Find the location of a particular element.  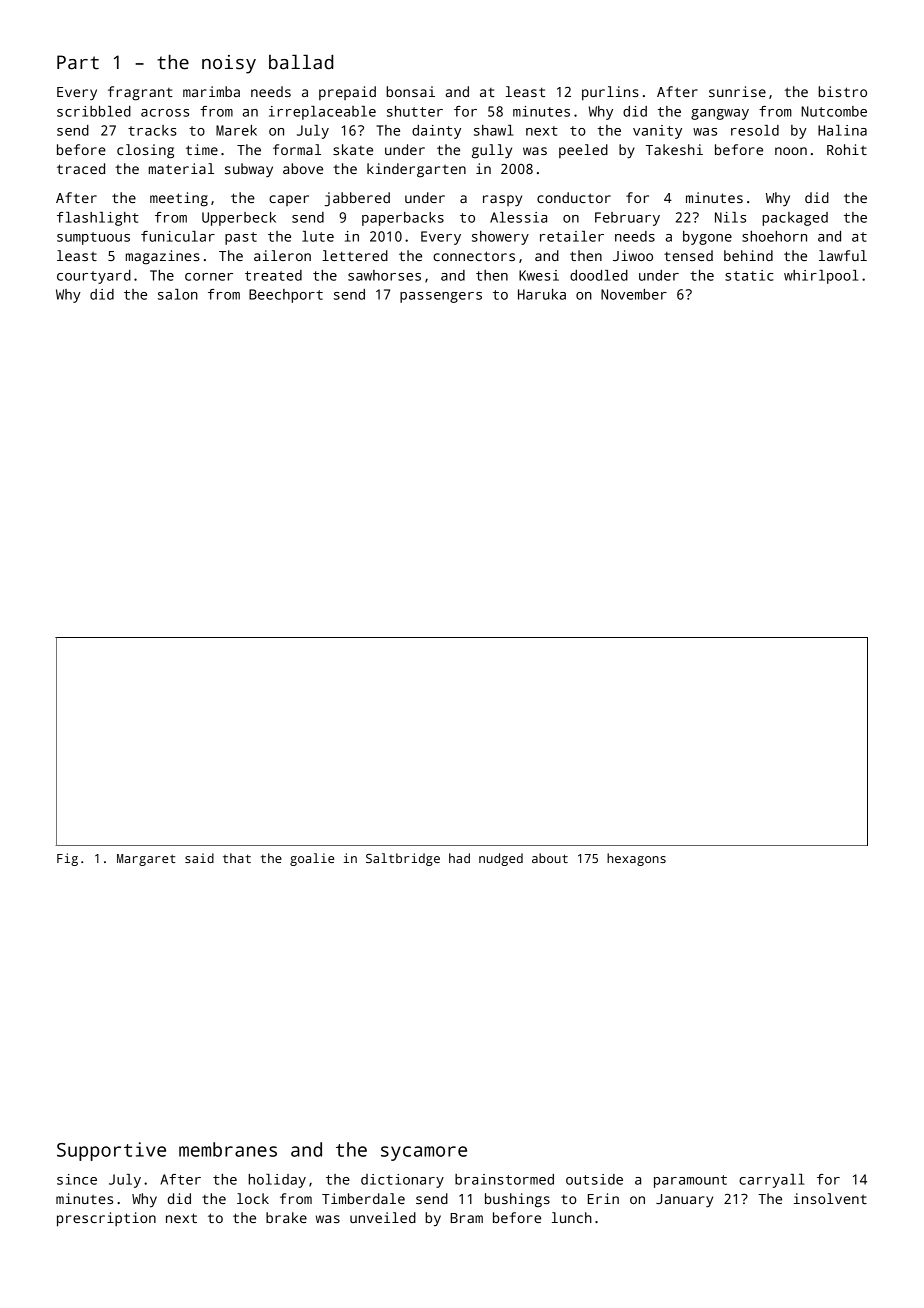

lock is located at coordinates (253, 1198).
